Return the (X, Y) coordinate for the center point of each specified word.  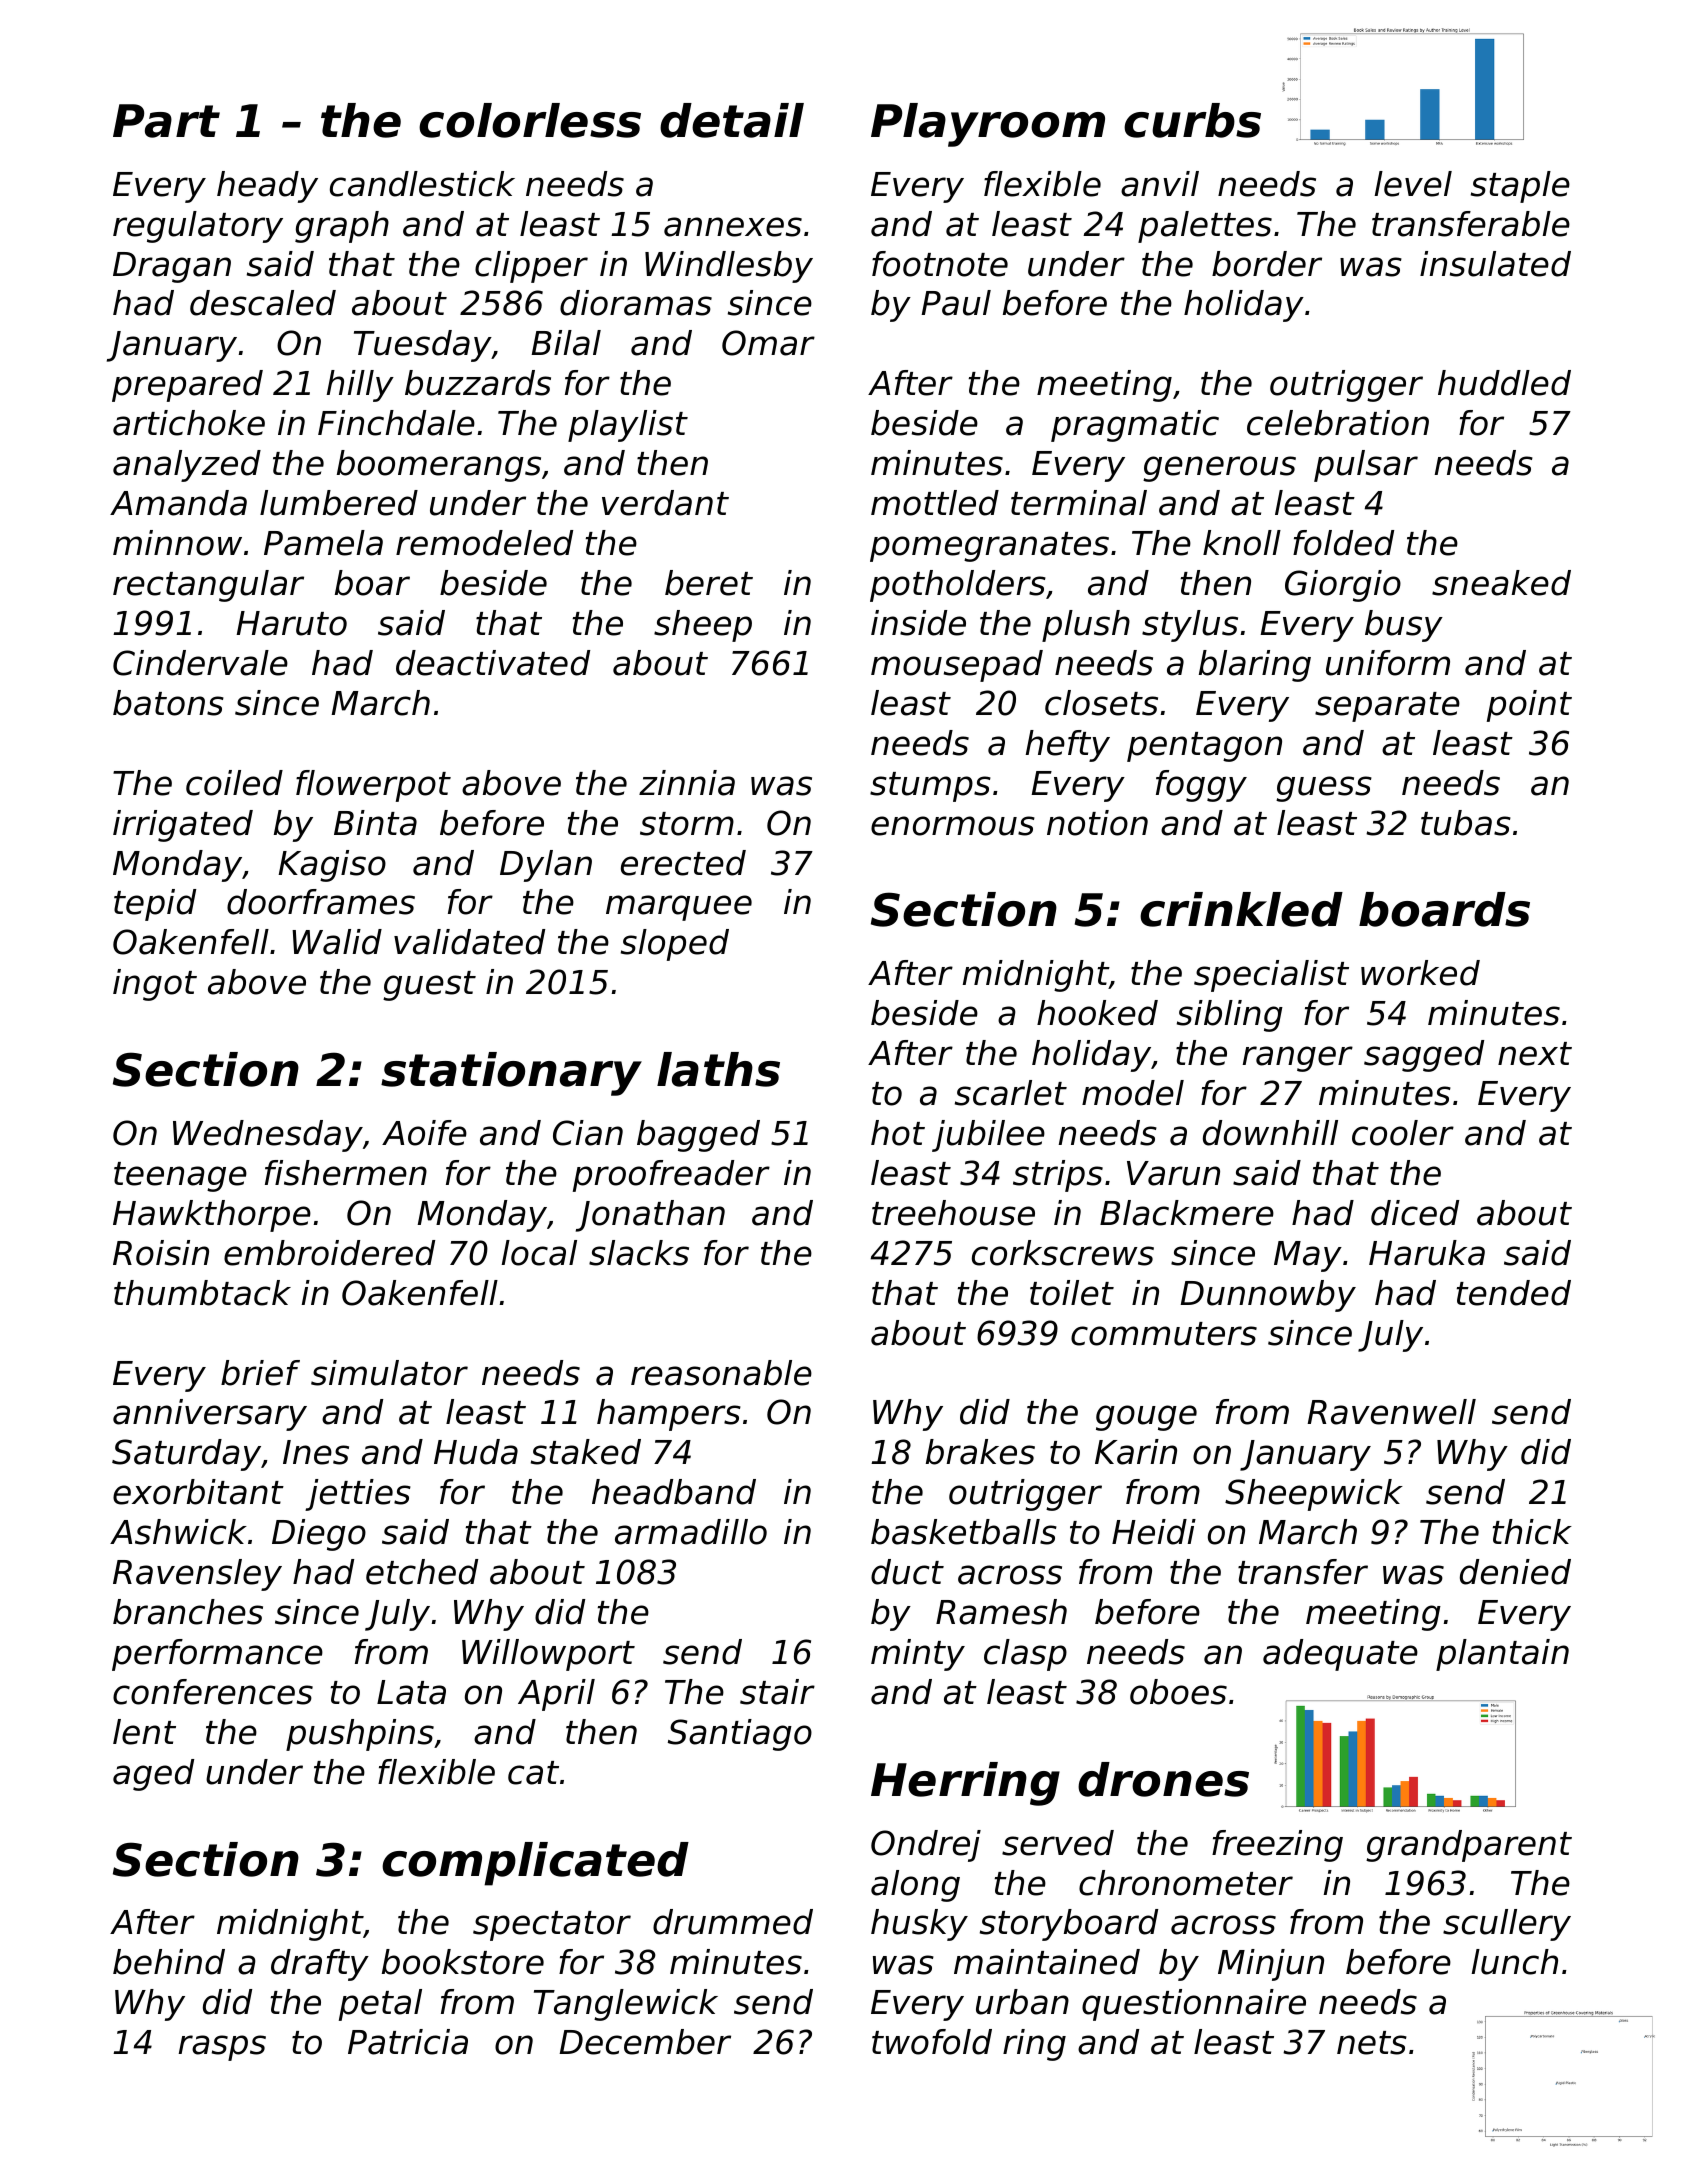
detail (732, 120)
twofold (932, 2042)
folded (1343, 543)
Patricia (408, 2042)
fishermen (346, 1173)
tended (1514, 1293)
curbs (1192, 120)
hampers (669, 1415)
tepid (155, 905)
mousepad (957, 666)
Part (166, 121)
